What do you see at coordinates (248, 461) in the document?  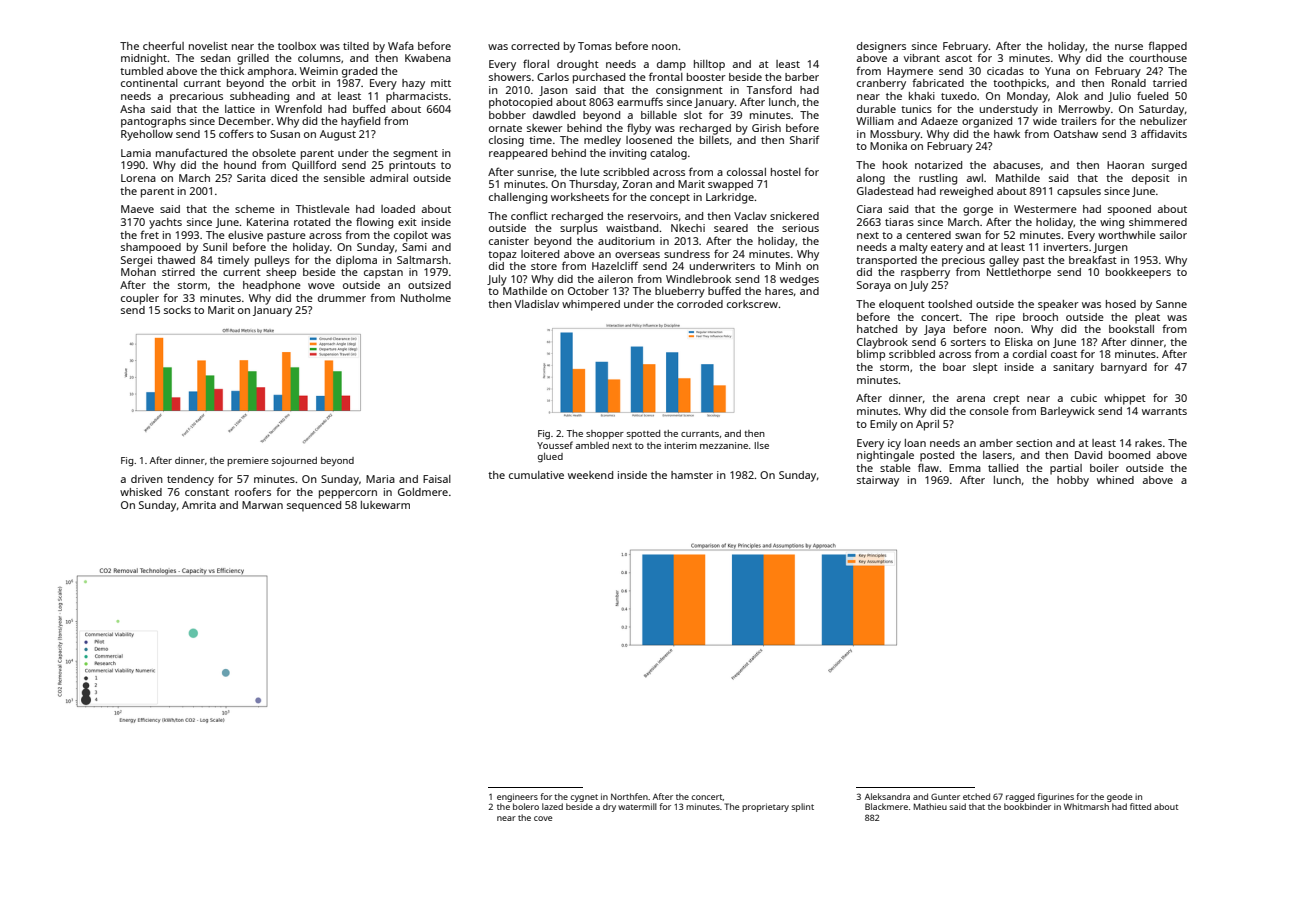 I see `premiere` at bounding box center [248, 461].
